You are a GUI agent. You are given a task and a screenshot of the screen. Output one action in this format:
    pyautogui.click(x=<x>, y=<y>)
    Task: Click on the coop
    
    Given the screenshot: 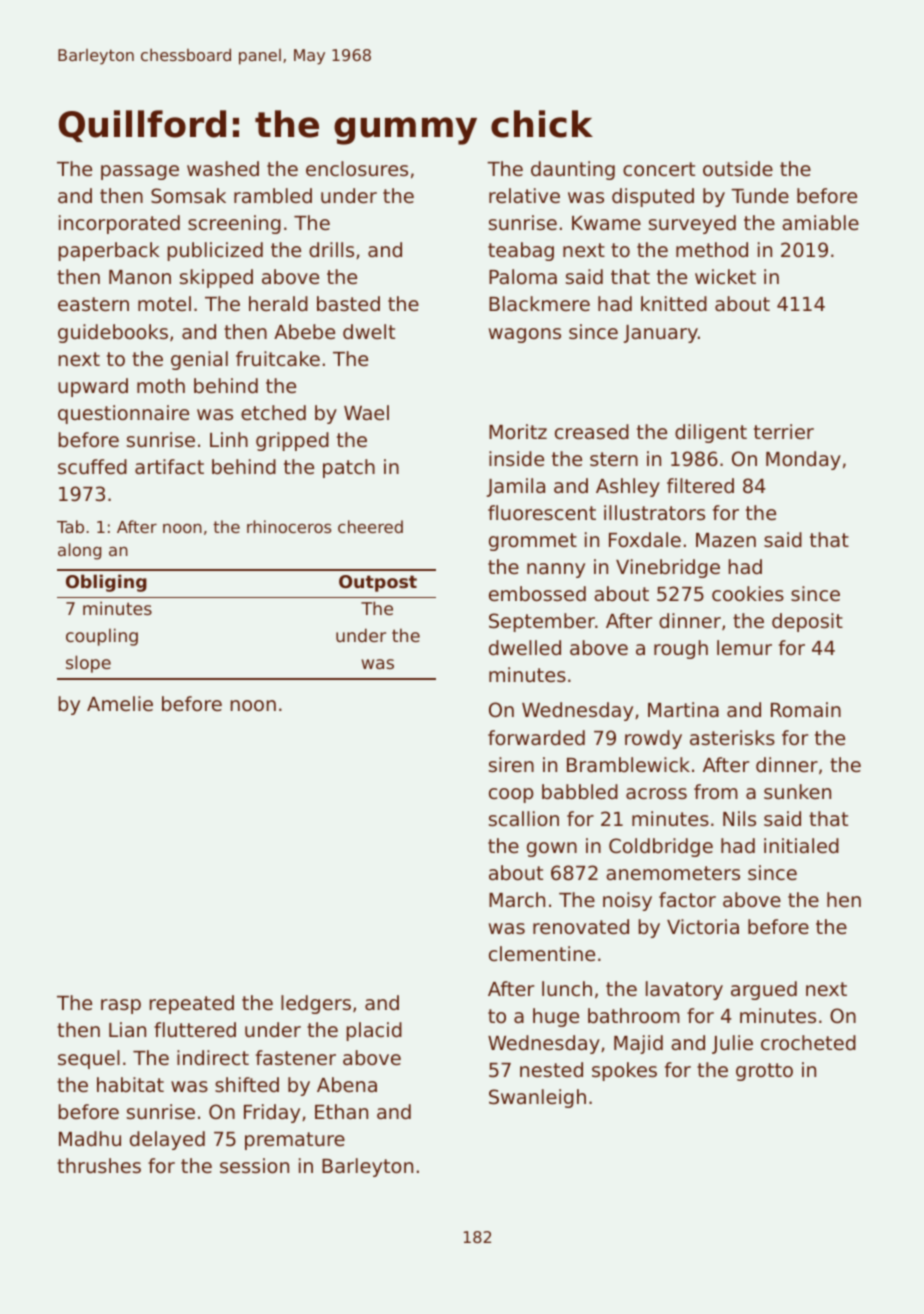 What is the action you would take?
    pyautogui.click(x=511, y=795)
